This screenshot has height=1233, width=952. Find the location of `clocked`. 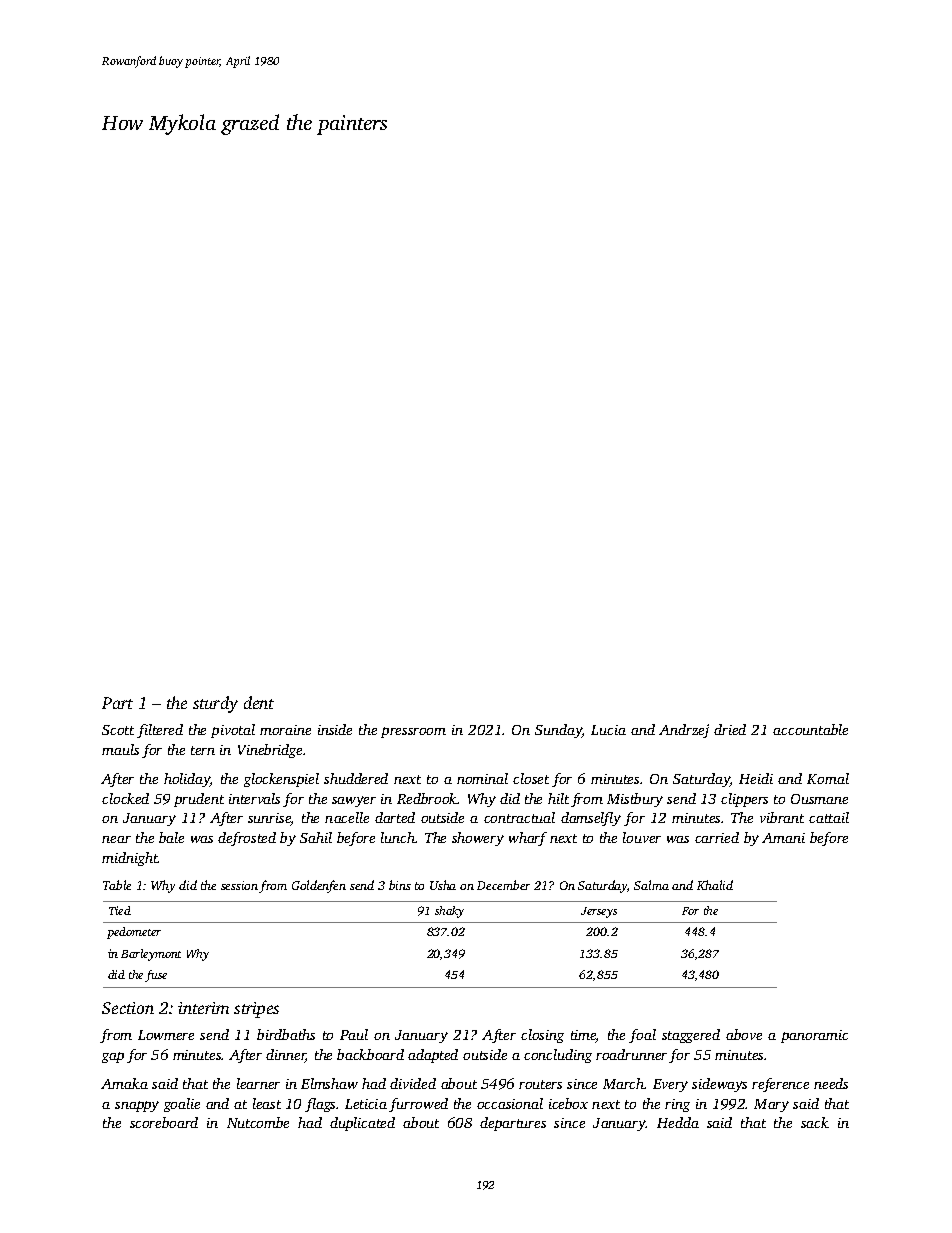

clocked is located at coordinates (125, 798).
